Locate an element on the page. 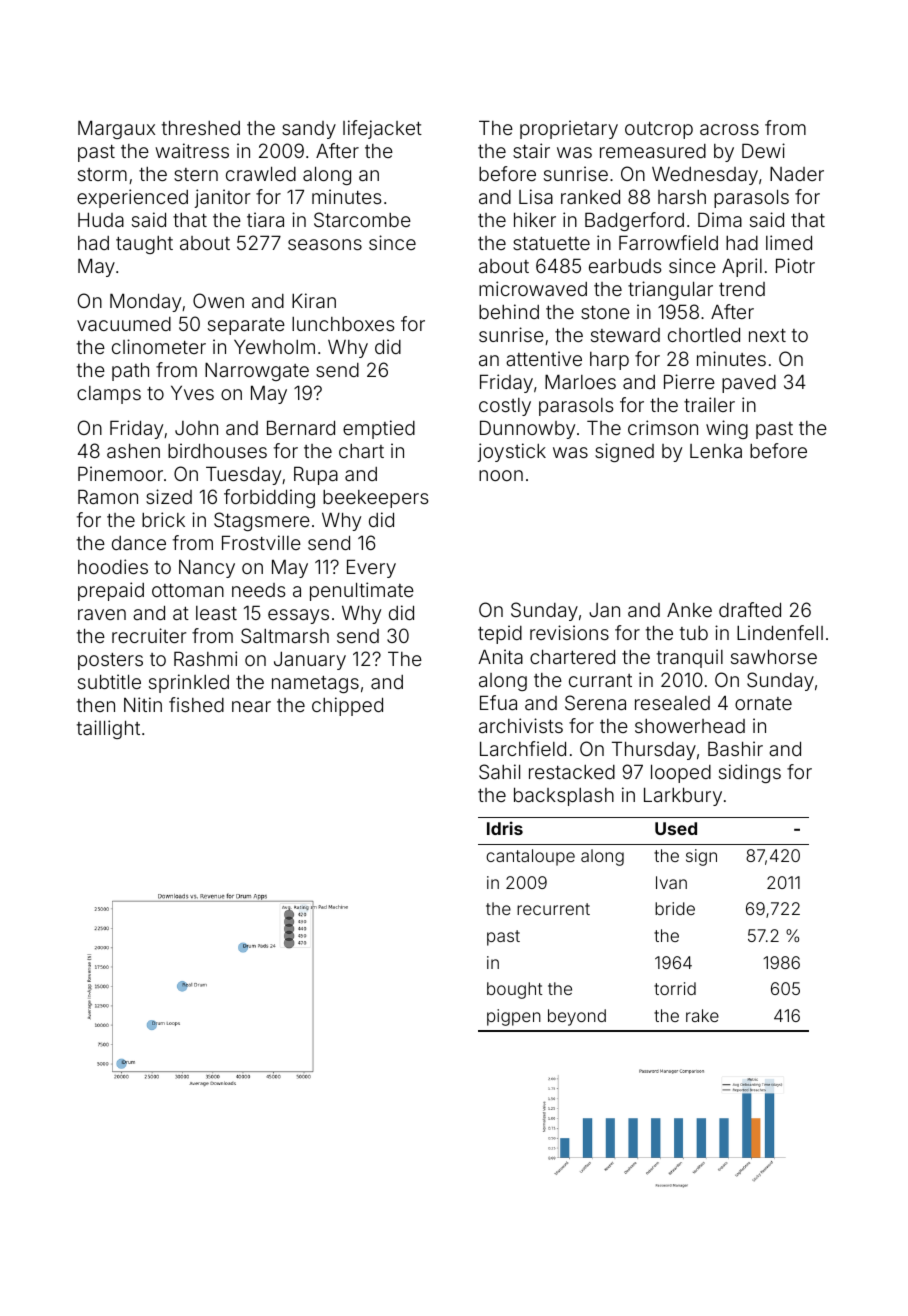 The width and height of the page is (908, 1316). lifejacket is located at coordinates (382, 129).
